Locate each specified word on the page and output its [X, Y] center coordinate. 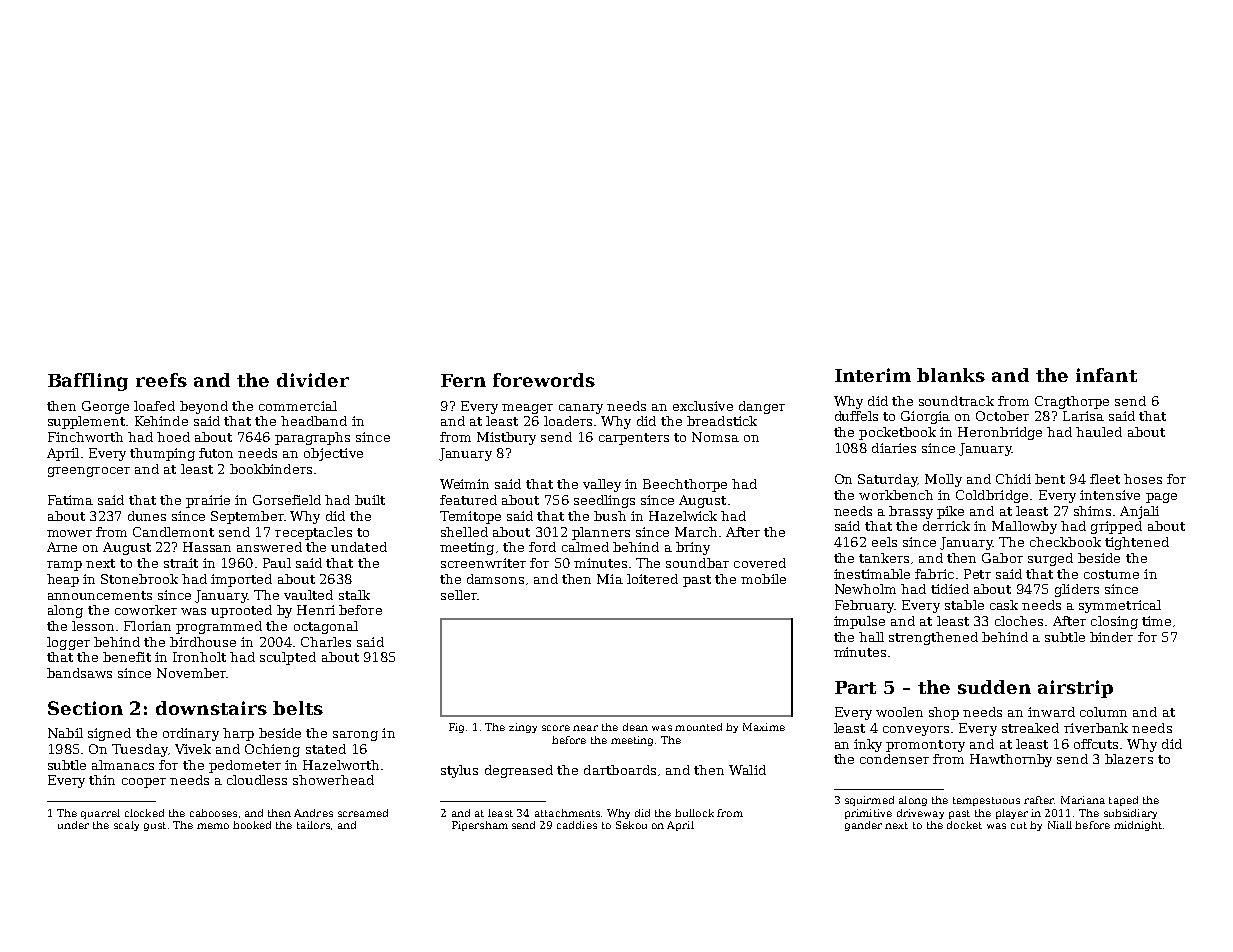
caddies [577, 825]
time [1156, 621]
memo [213, 826]
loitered [652, 579]
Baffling [88, 382]
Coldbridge [992, 496]
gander [863, 826]
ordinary [191, 734]
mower [69, 533]
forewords [544, 380]
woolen [899, 712]
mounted [698, 727]
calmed [585, 547]
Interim [873, 375]
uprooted [241, 611]
